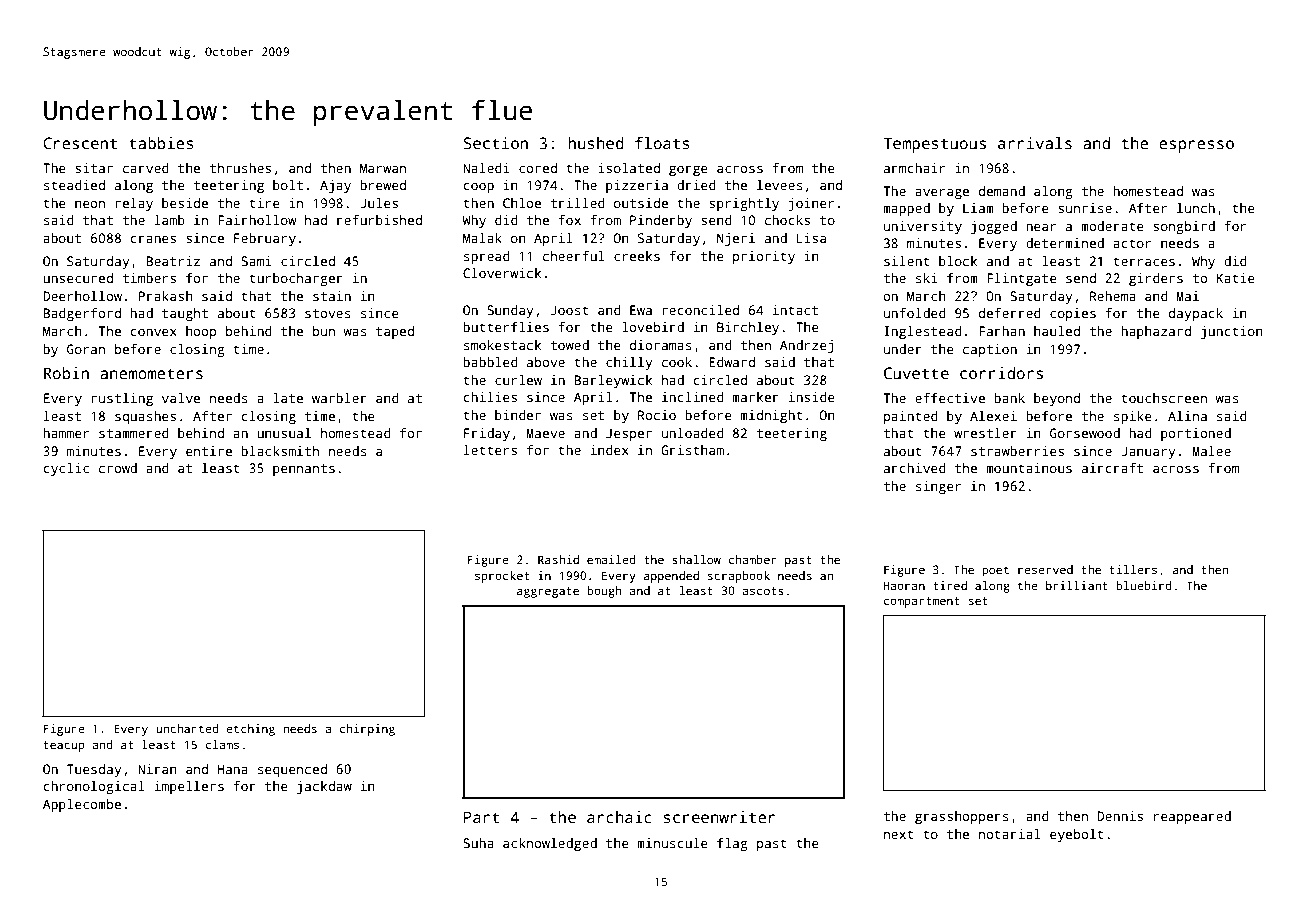 The image size is (1308, 924). Describe the element at coordinates (82, 314) in the screenshot. I see `Badgerford` at that location.
